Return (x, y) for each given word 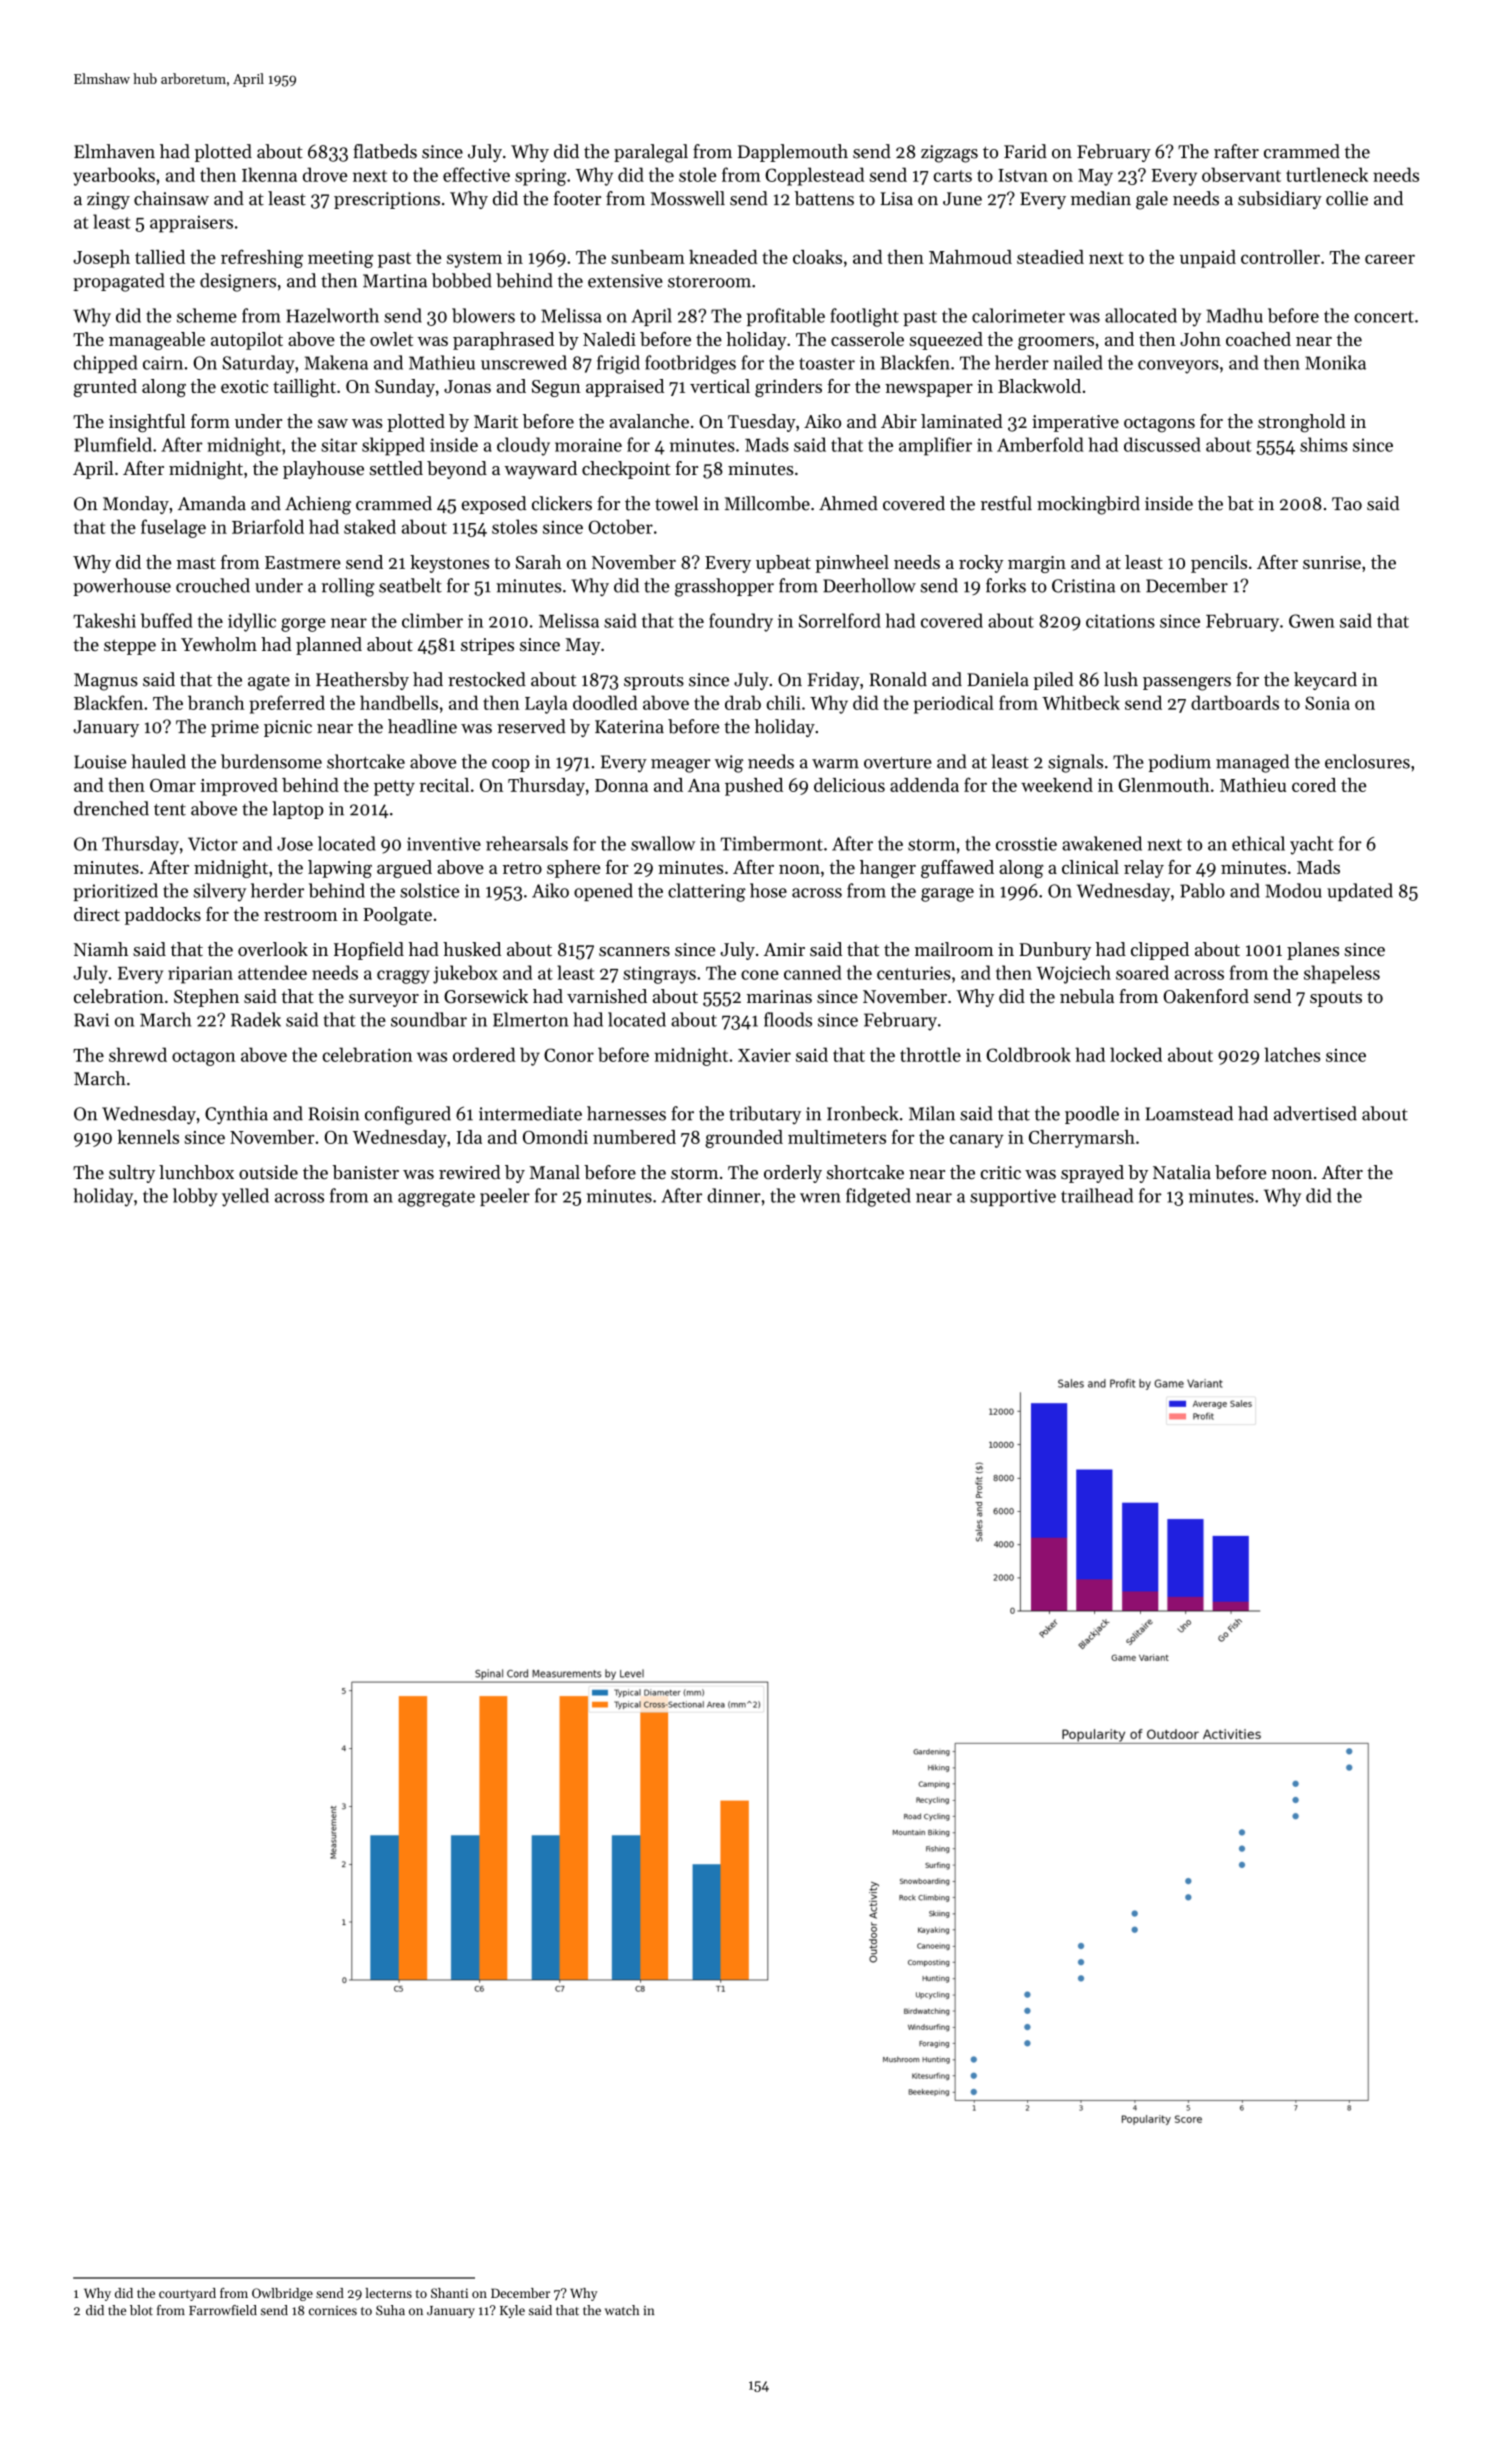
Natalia (1182, 1172)
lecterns (388, 2293)
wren (820, 1198)
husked (472, 949)
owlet (391, 339)
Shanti (449, 2293)
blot (141, 2310)
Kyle (512, 2311)
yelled (245, 1197)
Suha (390, 2310)
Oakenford (1206, 996)
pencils (1219, 564)
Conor (569, 1055)
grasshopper (724, 587)
